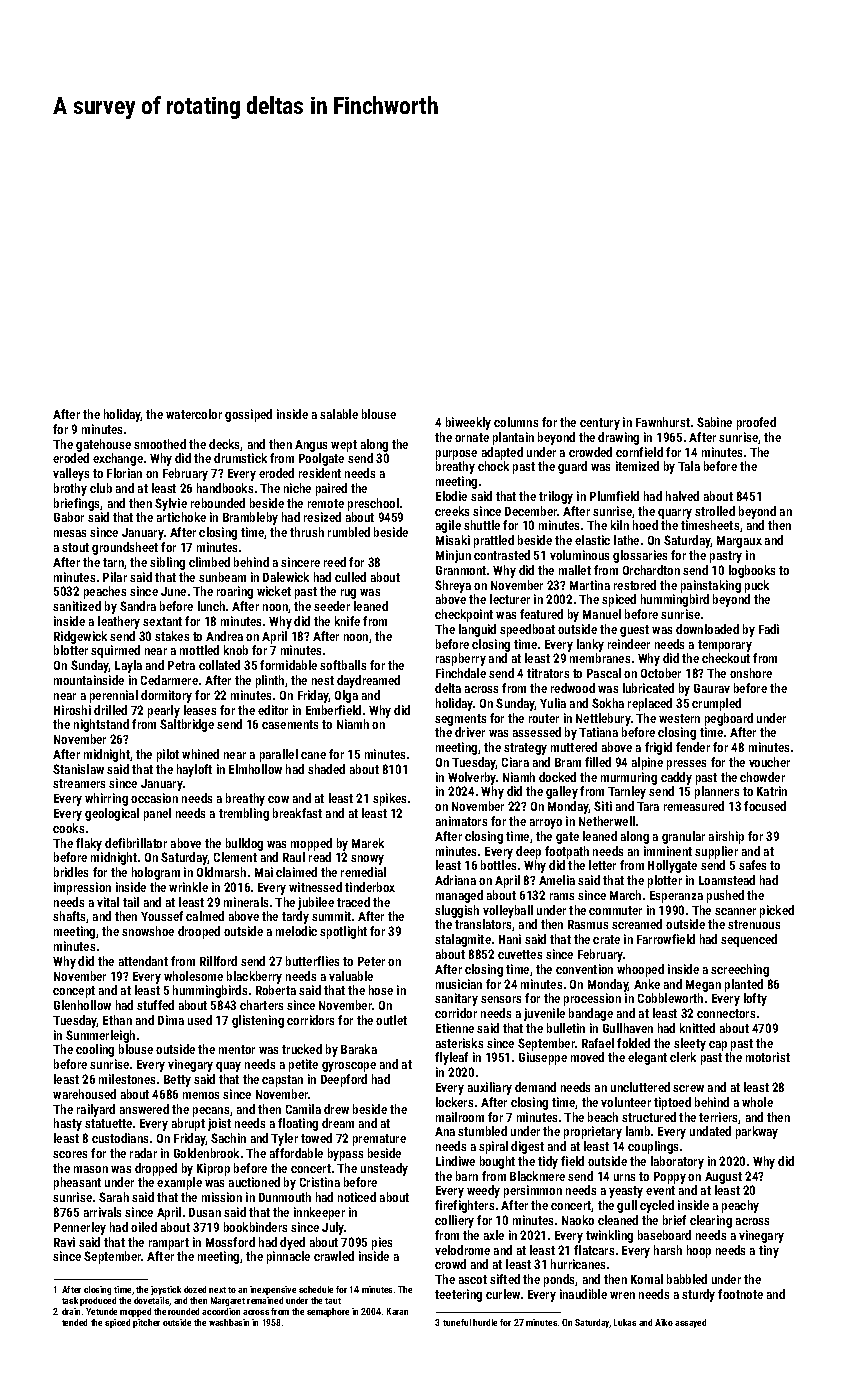 This document has height=1400, width=849. I want to click on proofed, so click(756, 423).
